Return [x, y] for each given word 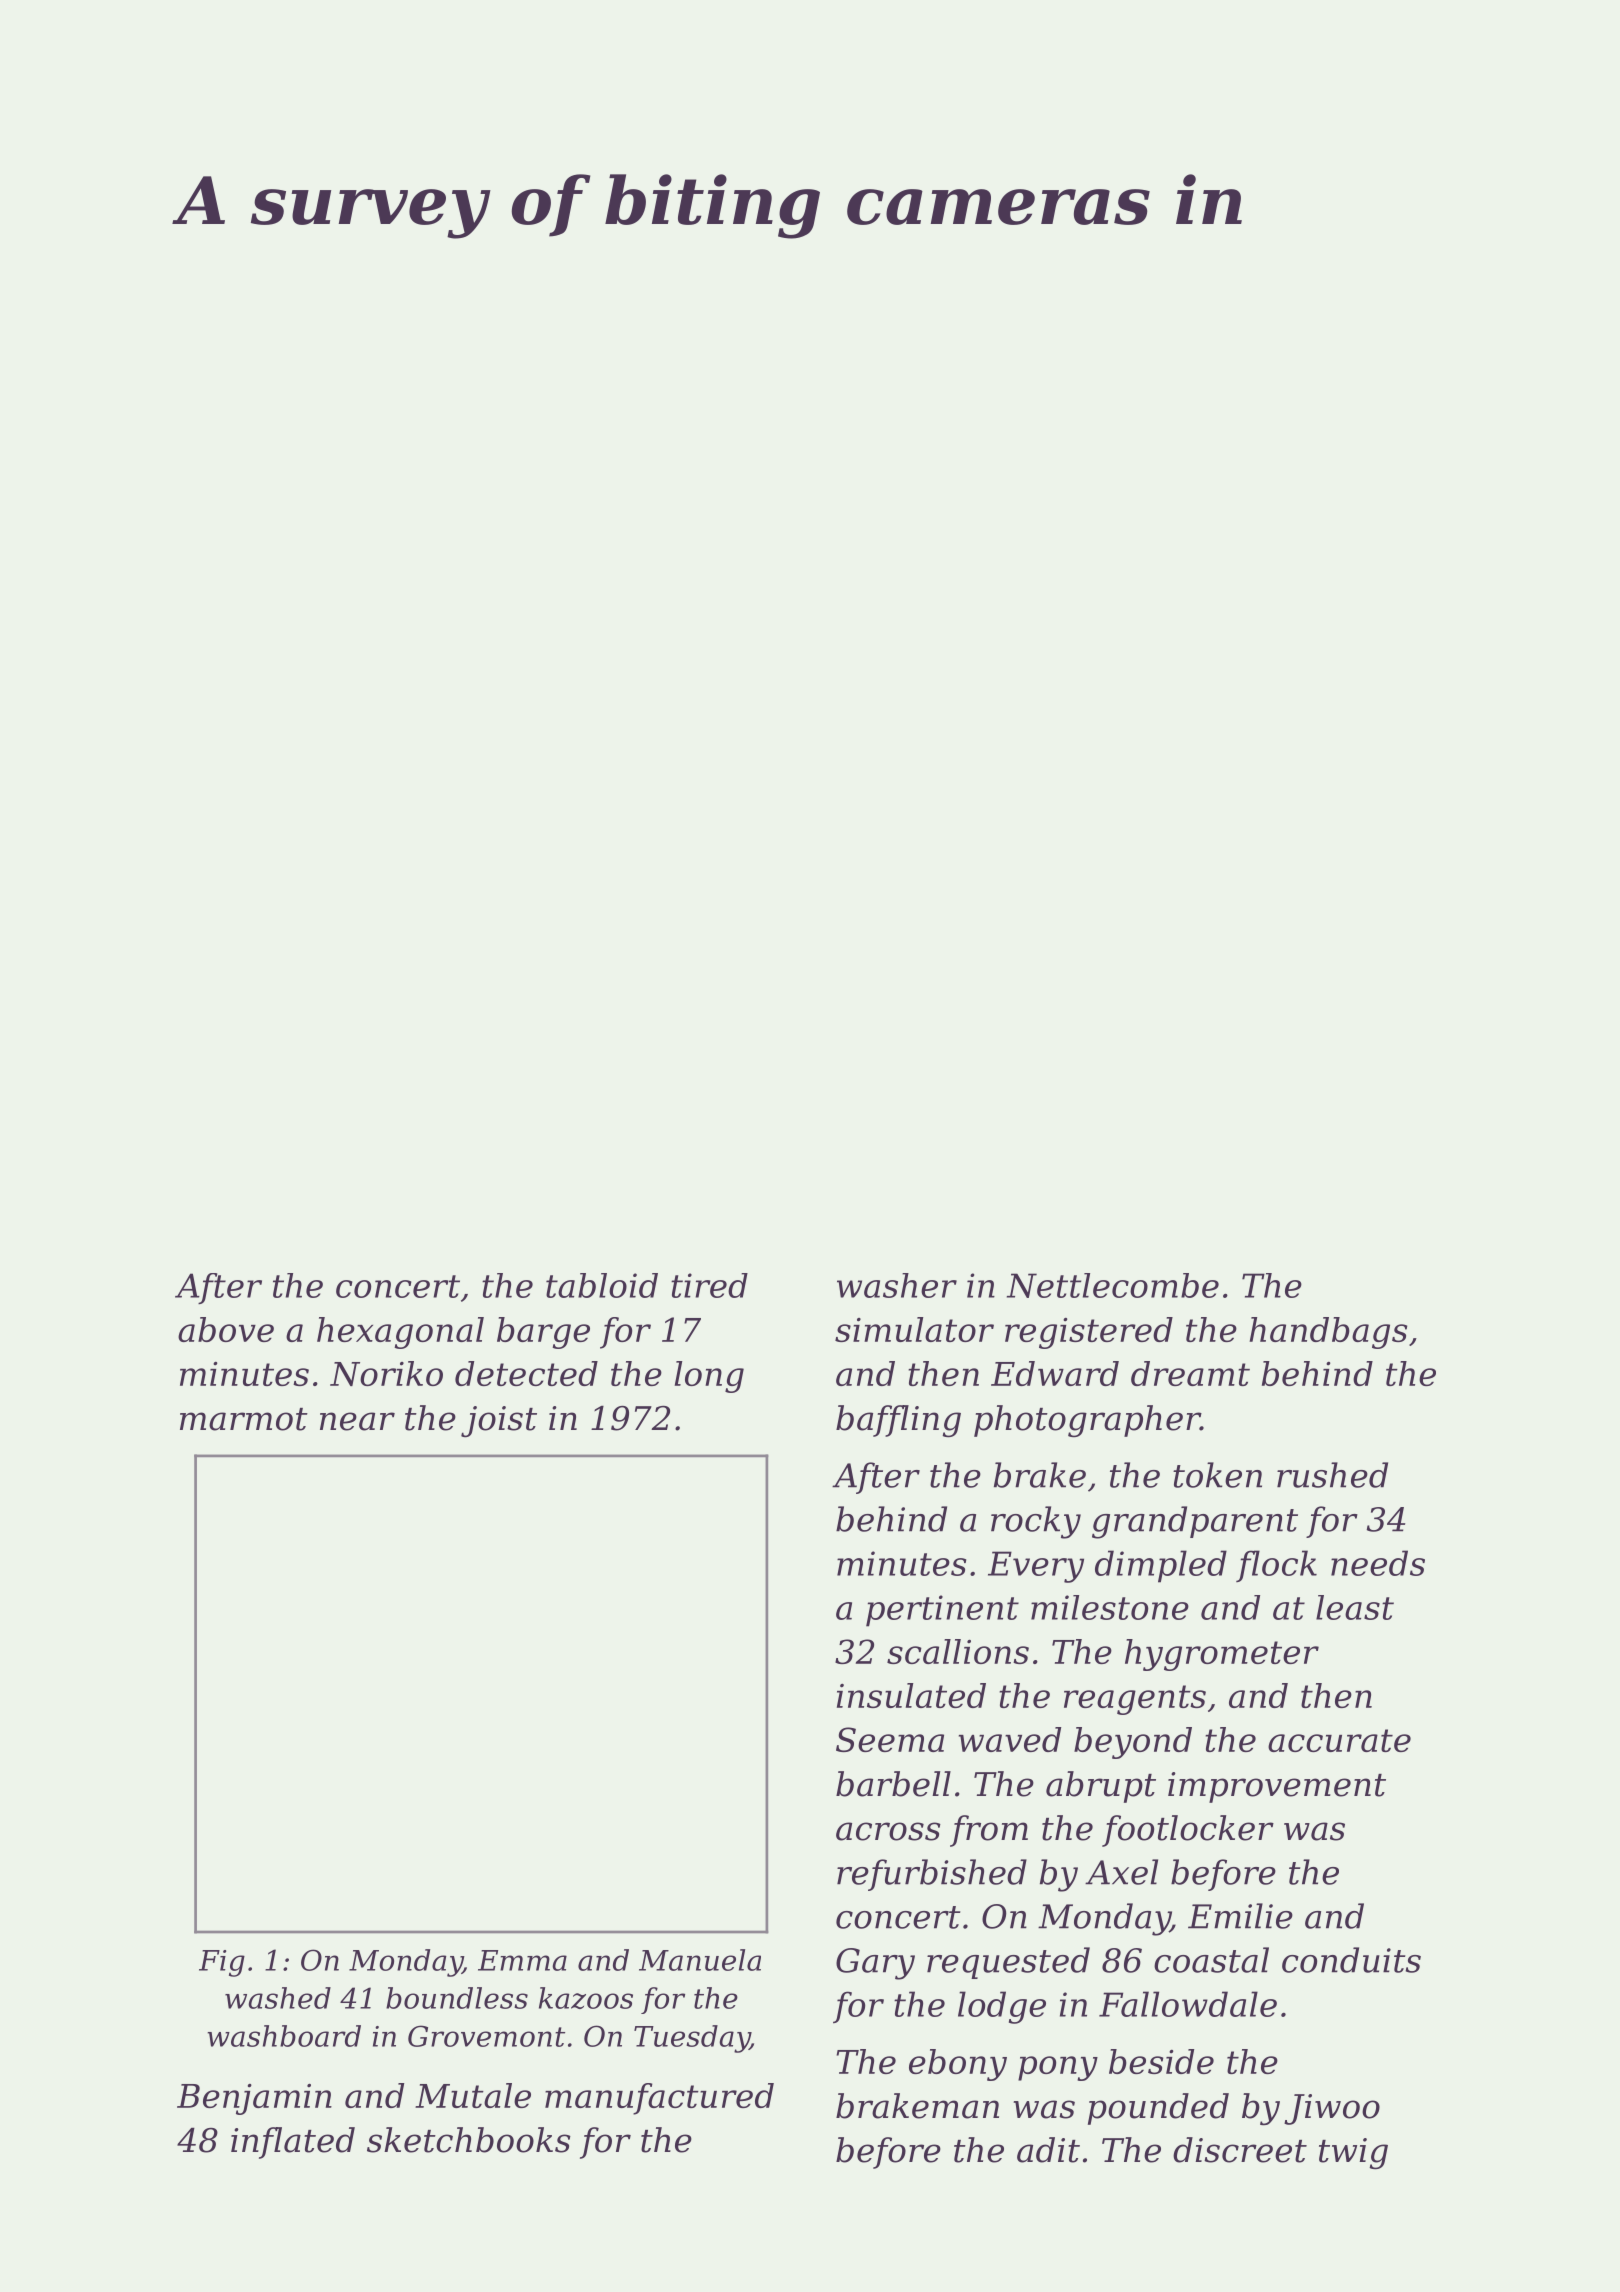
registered [1089, 1333]
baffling [898, 1421]
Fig [222, 1963]
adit [1048, 2150]
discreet [1240, 2150]
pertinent [942, 1611]
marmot [244, 1419]
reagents [1135, 1700]
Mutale [473, 2095]
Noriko [386, 1373]
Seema [890, 1739]
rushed [1332, 1475]
